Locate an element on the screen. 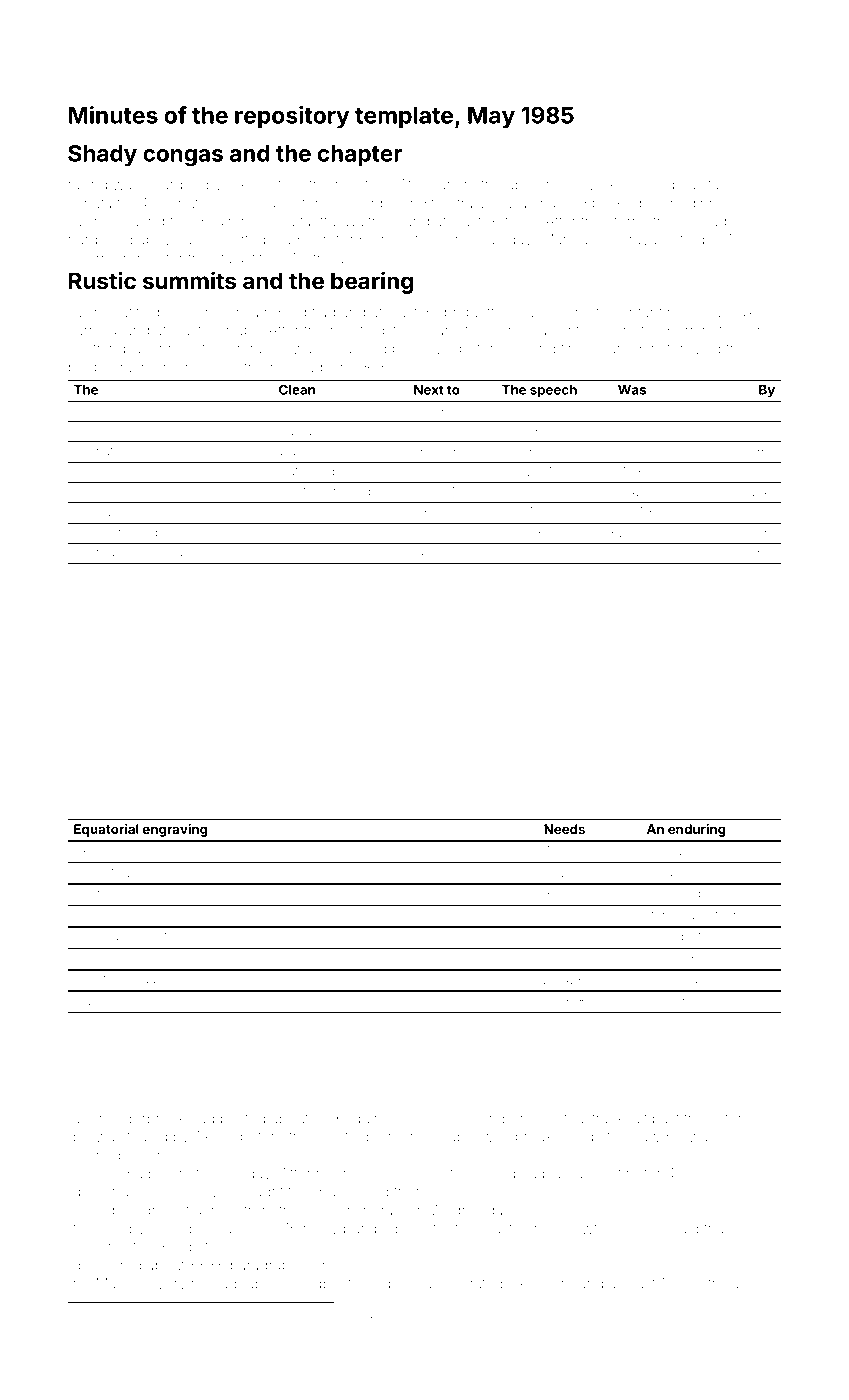 This screenshot has height=1400, width=849. sonata is located at coordinates (90, 204).
